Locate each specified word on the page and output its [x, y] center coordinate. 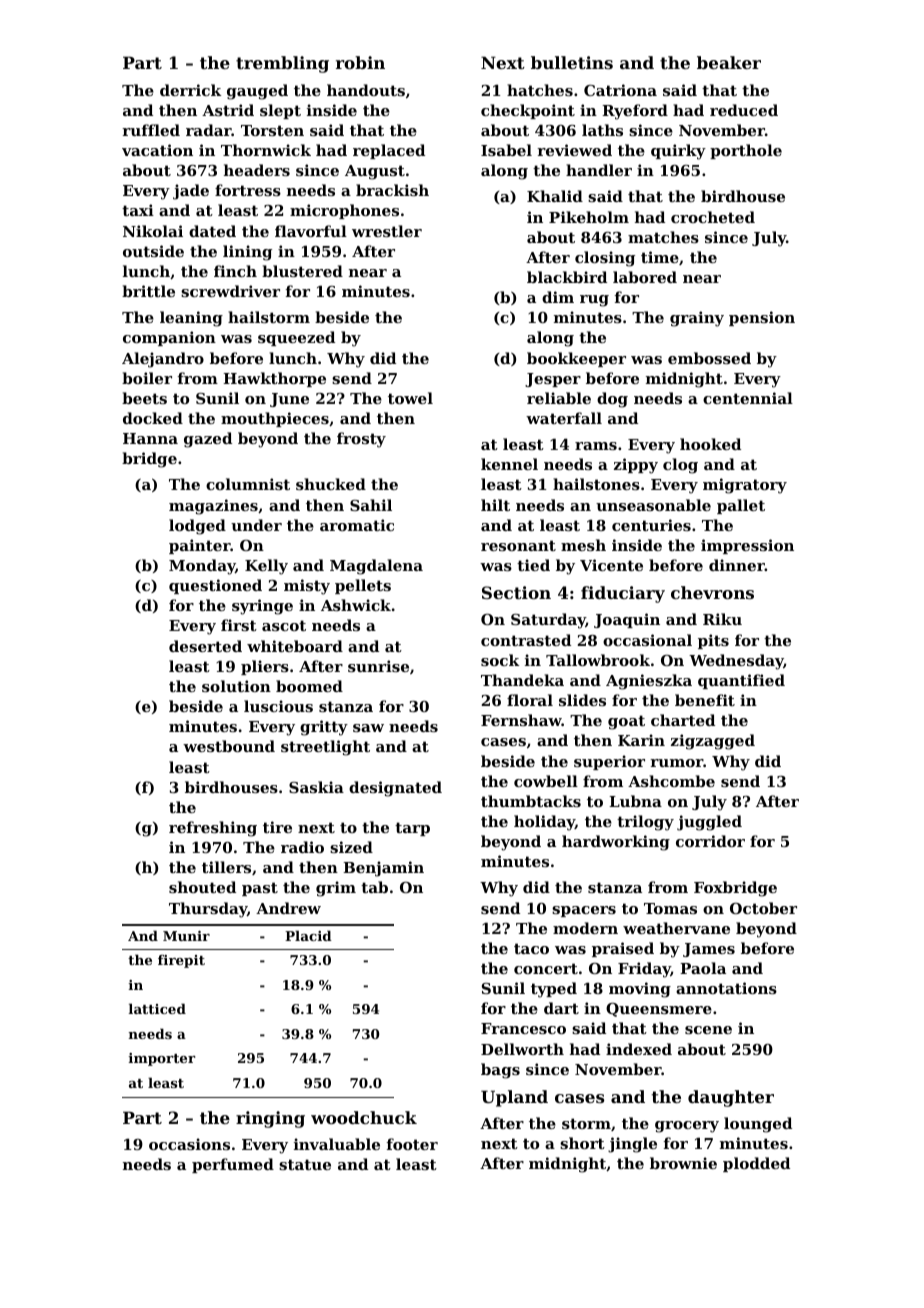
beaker [729, 62]
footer [412, 1144]
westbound [229, 746]
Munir [186, 936]
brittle [148, 291]
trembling [282, 64]
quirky [678, 152]
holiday [544, 823]
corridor [710, 841]
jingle [632, 1145]
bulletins [572, 62]
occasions [189, 1144]
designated [395, 789]
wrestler [387, 231]
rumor [676, 763]
